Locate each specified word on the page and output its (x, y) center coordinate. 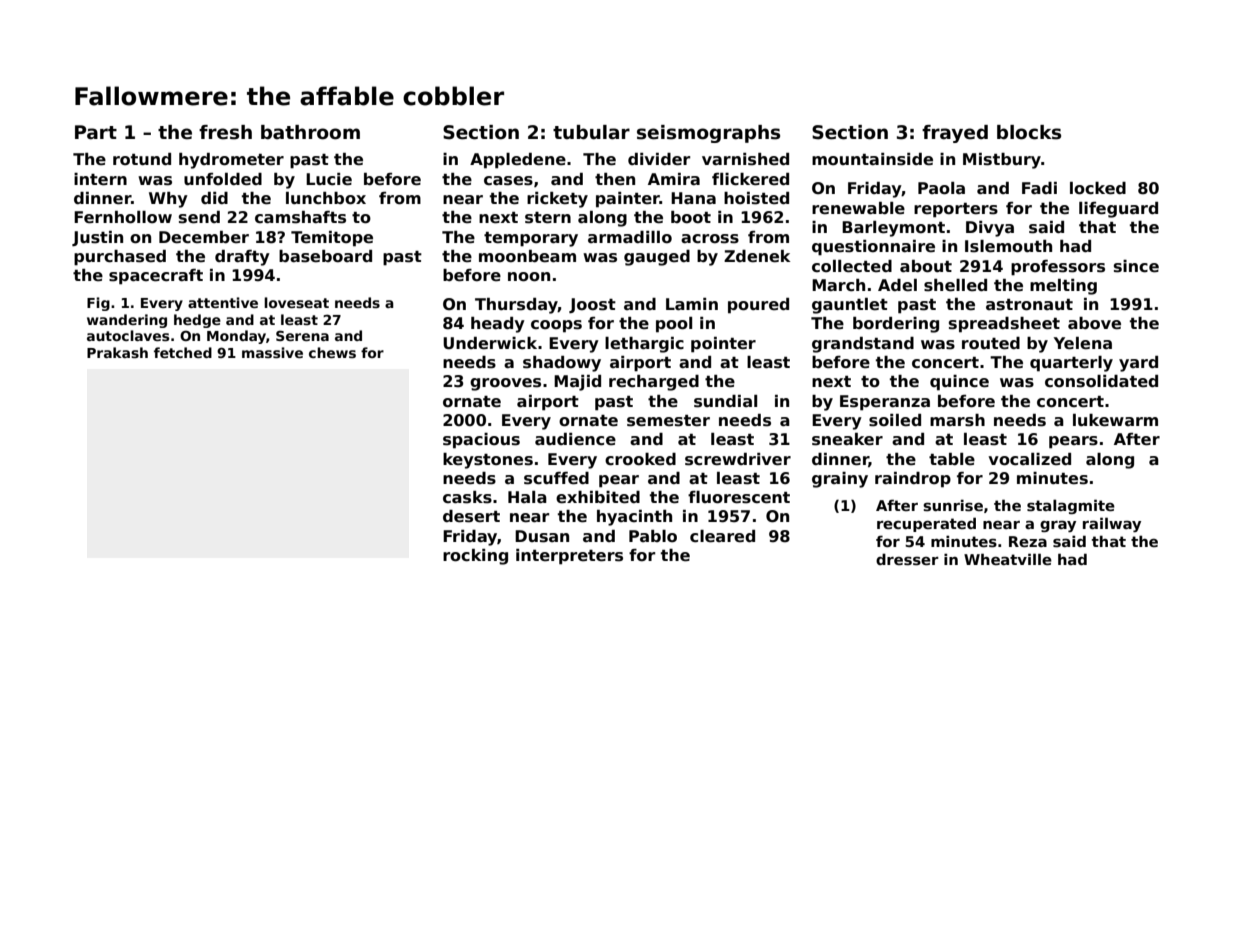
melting (1063, 287)
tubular (591, 132)
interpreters (569, 557)
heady (498, 325)
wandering (127, 321)
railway (1112, 524)
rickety (557, 200)
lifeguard (1118, 210)
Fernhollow (123, 217)
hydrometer (231, 161)
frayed (955, 134)
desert (471, 516)
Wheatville (1008, 559)
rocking (475, 557)
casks (467, 497)
